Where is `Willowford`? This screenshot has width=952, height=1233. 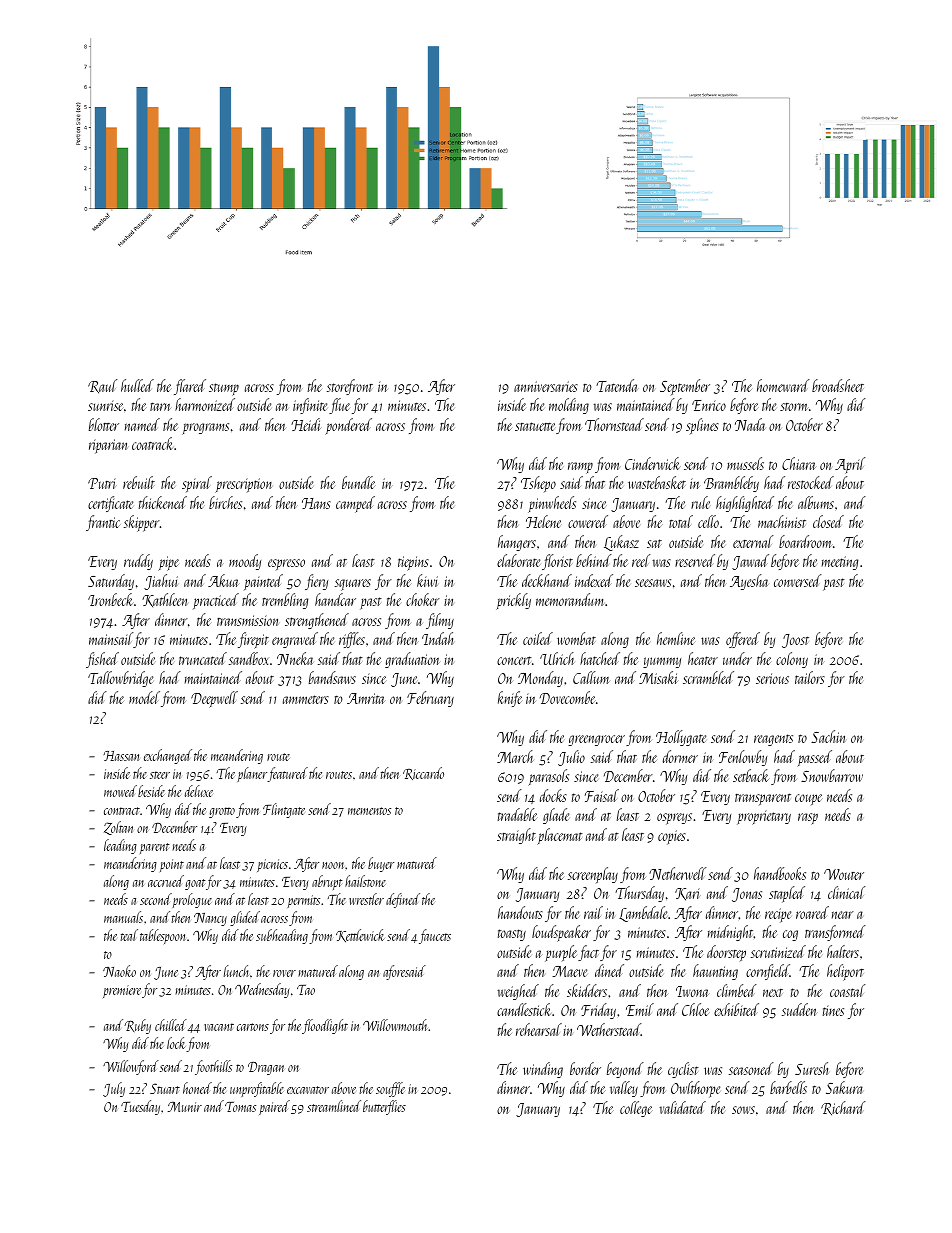 Willowford is located at coordinates (131, 1067).
